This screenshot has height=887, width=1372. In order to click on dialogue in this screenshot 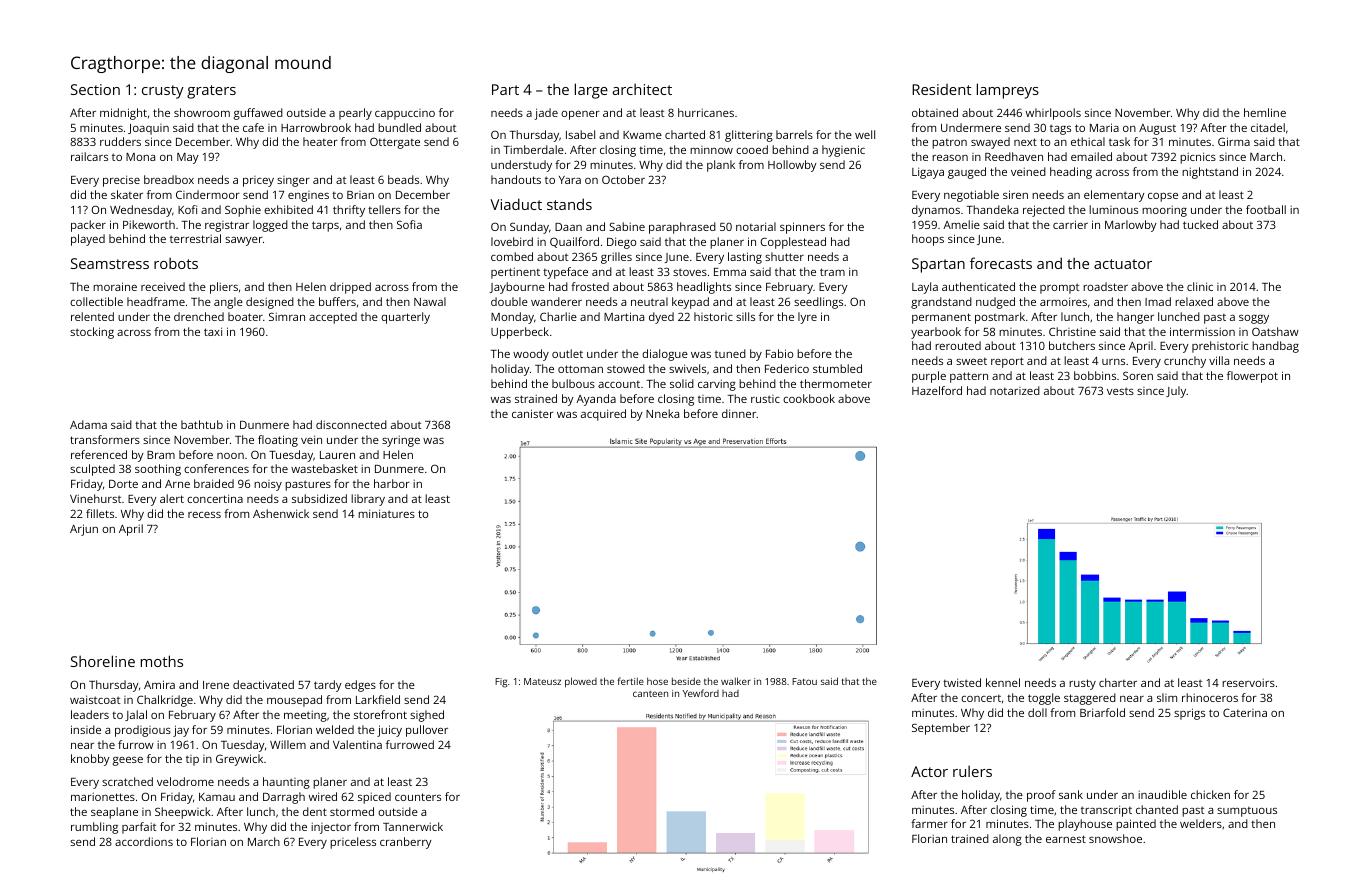, I will do `click(665, 355)`.
